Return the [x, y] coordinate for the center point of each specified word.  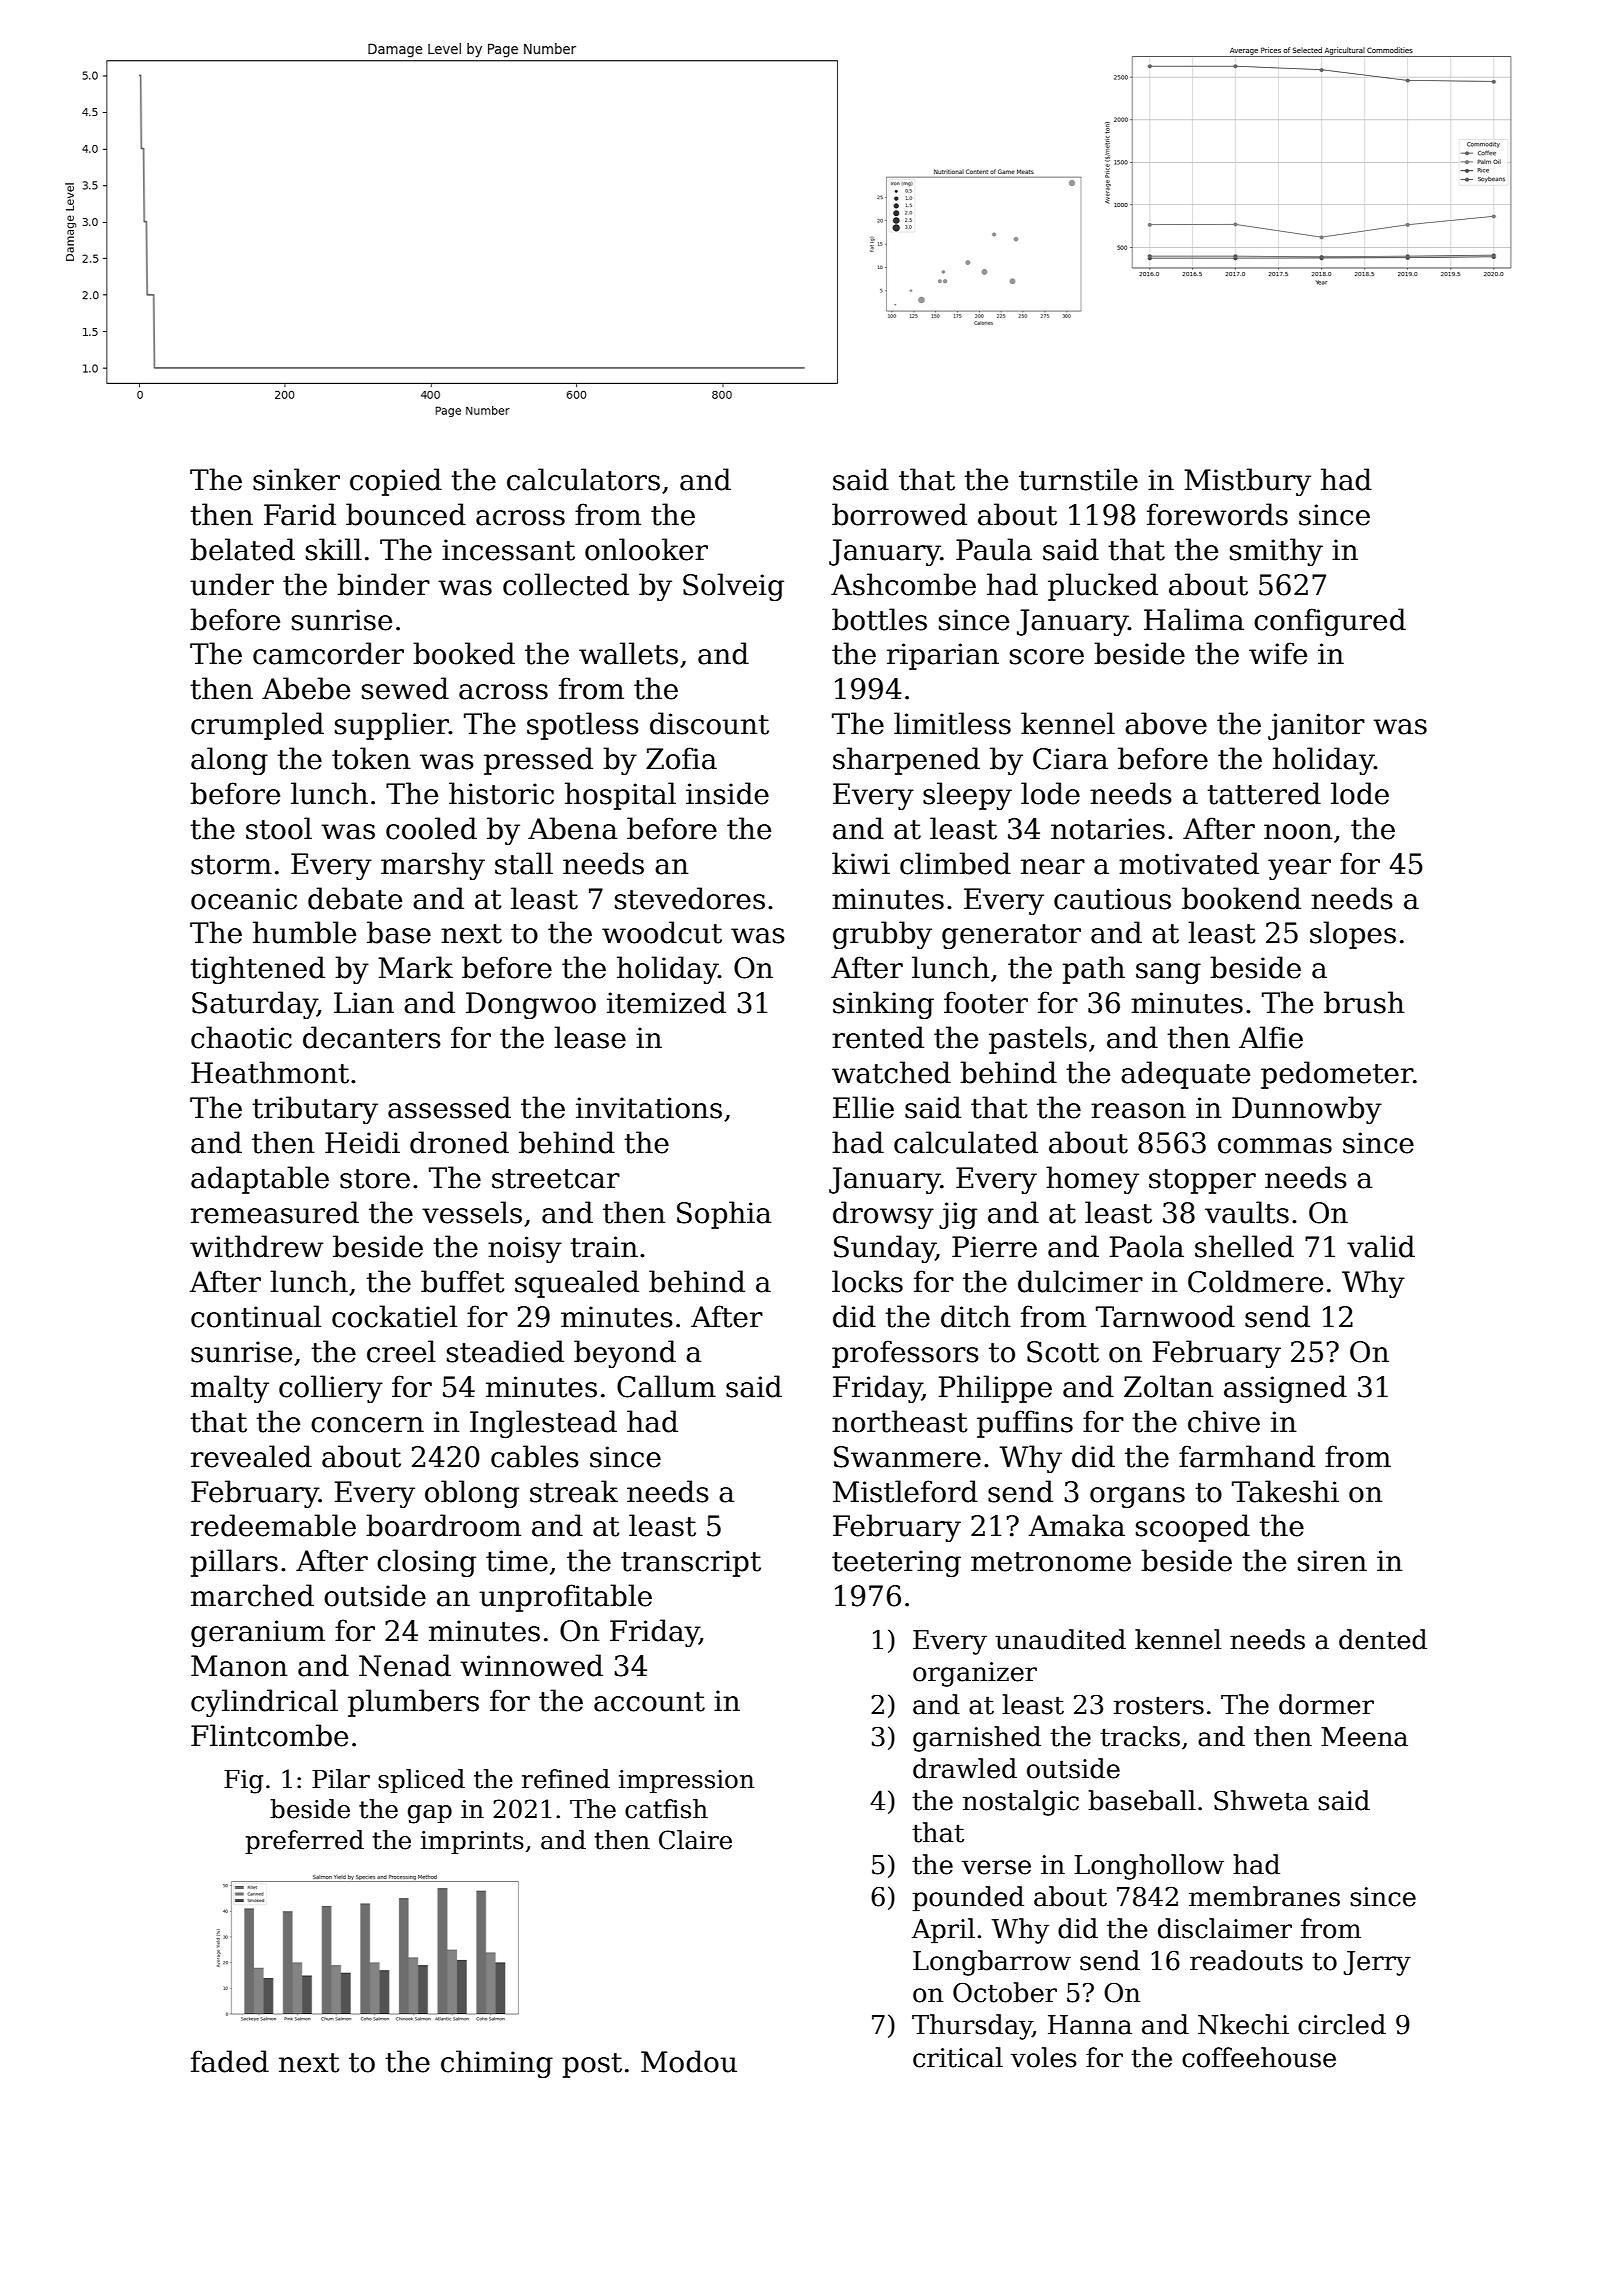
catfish [666, 1809]
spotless [583, 726]
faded [230, 2061]
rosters [1159, 1705]
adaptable [260, 1180]
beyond [625, 1354]
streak [574, 1491]
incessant [508, 550]
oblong [472, 1494]
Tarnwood [1165, 1316]
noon [1298, 832]
